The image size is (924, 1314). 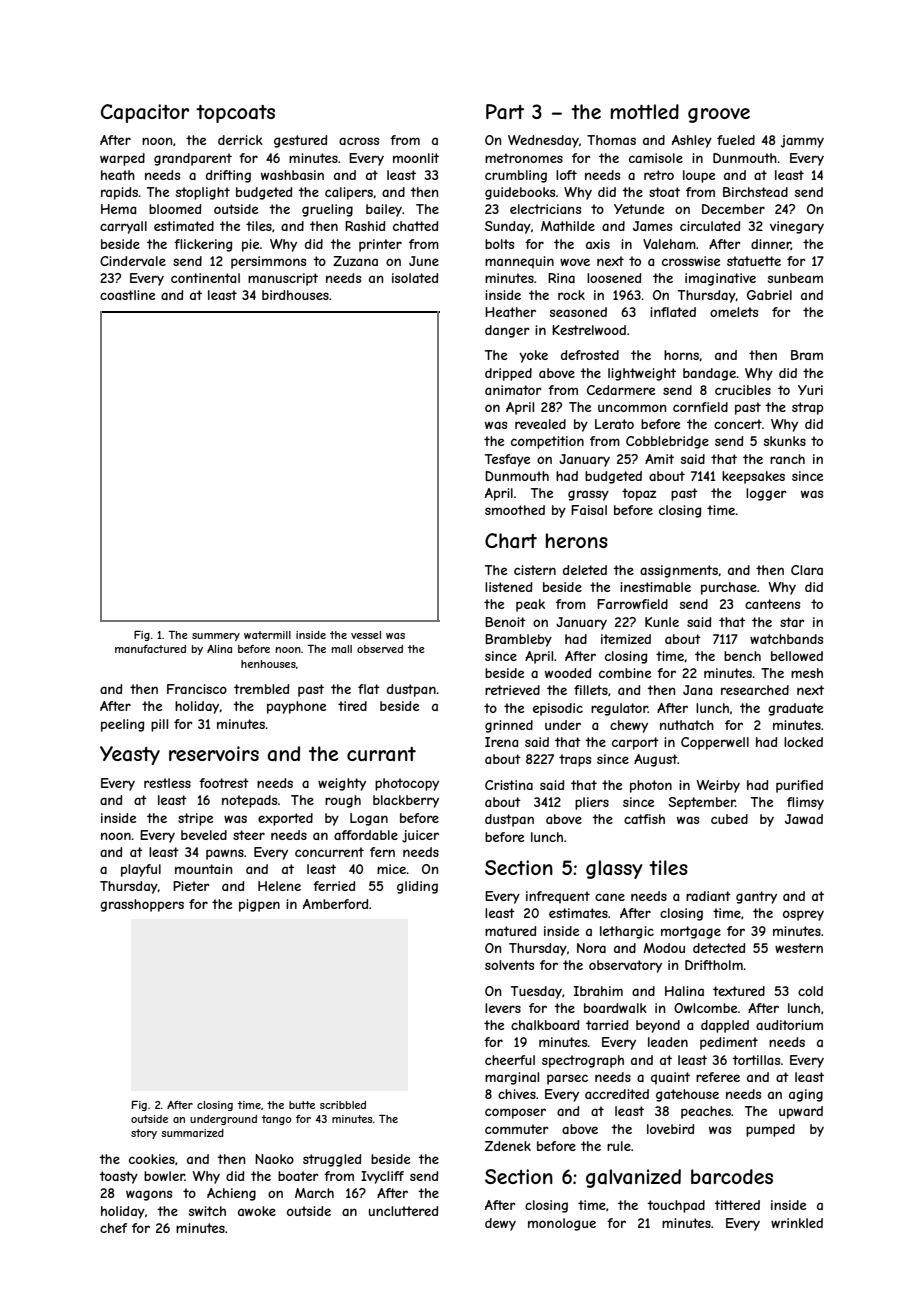 What do you see at coordinates (709, 374) in the page?
I see `bandage` at bounding box center [709, 374].
